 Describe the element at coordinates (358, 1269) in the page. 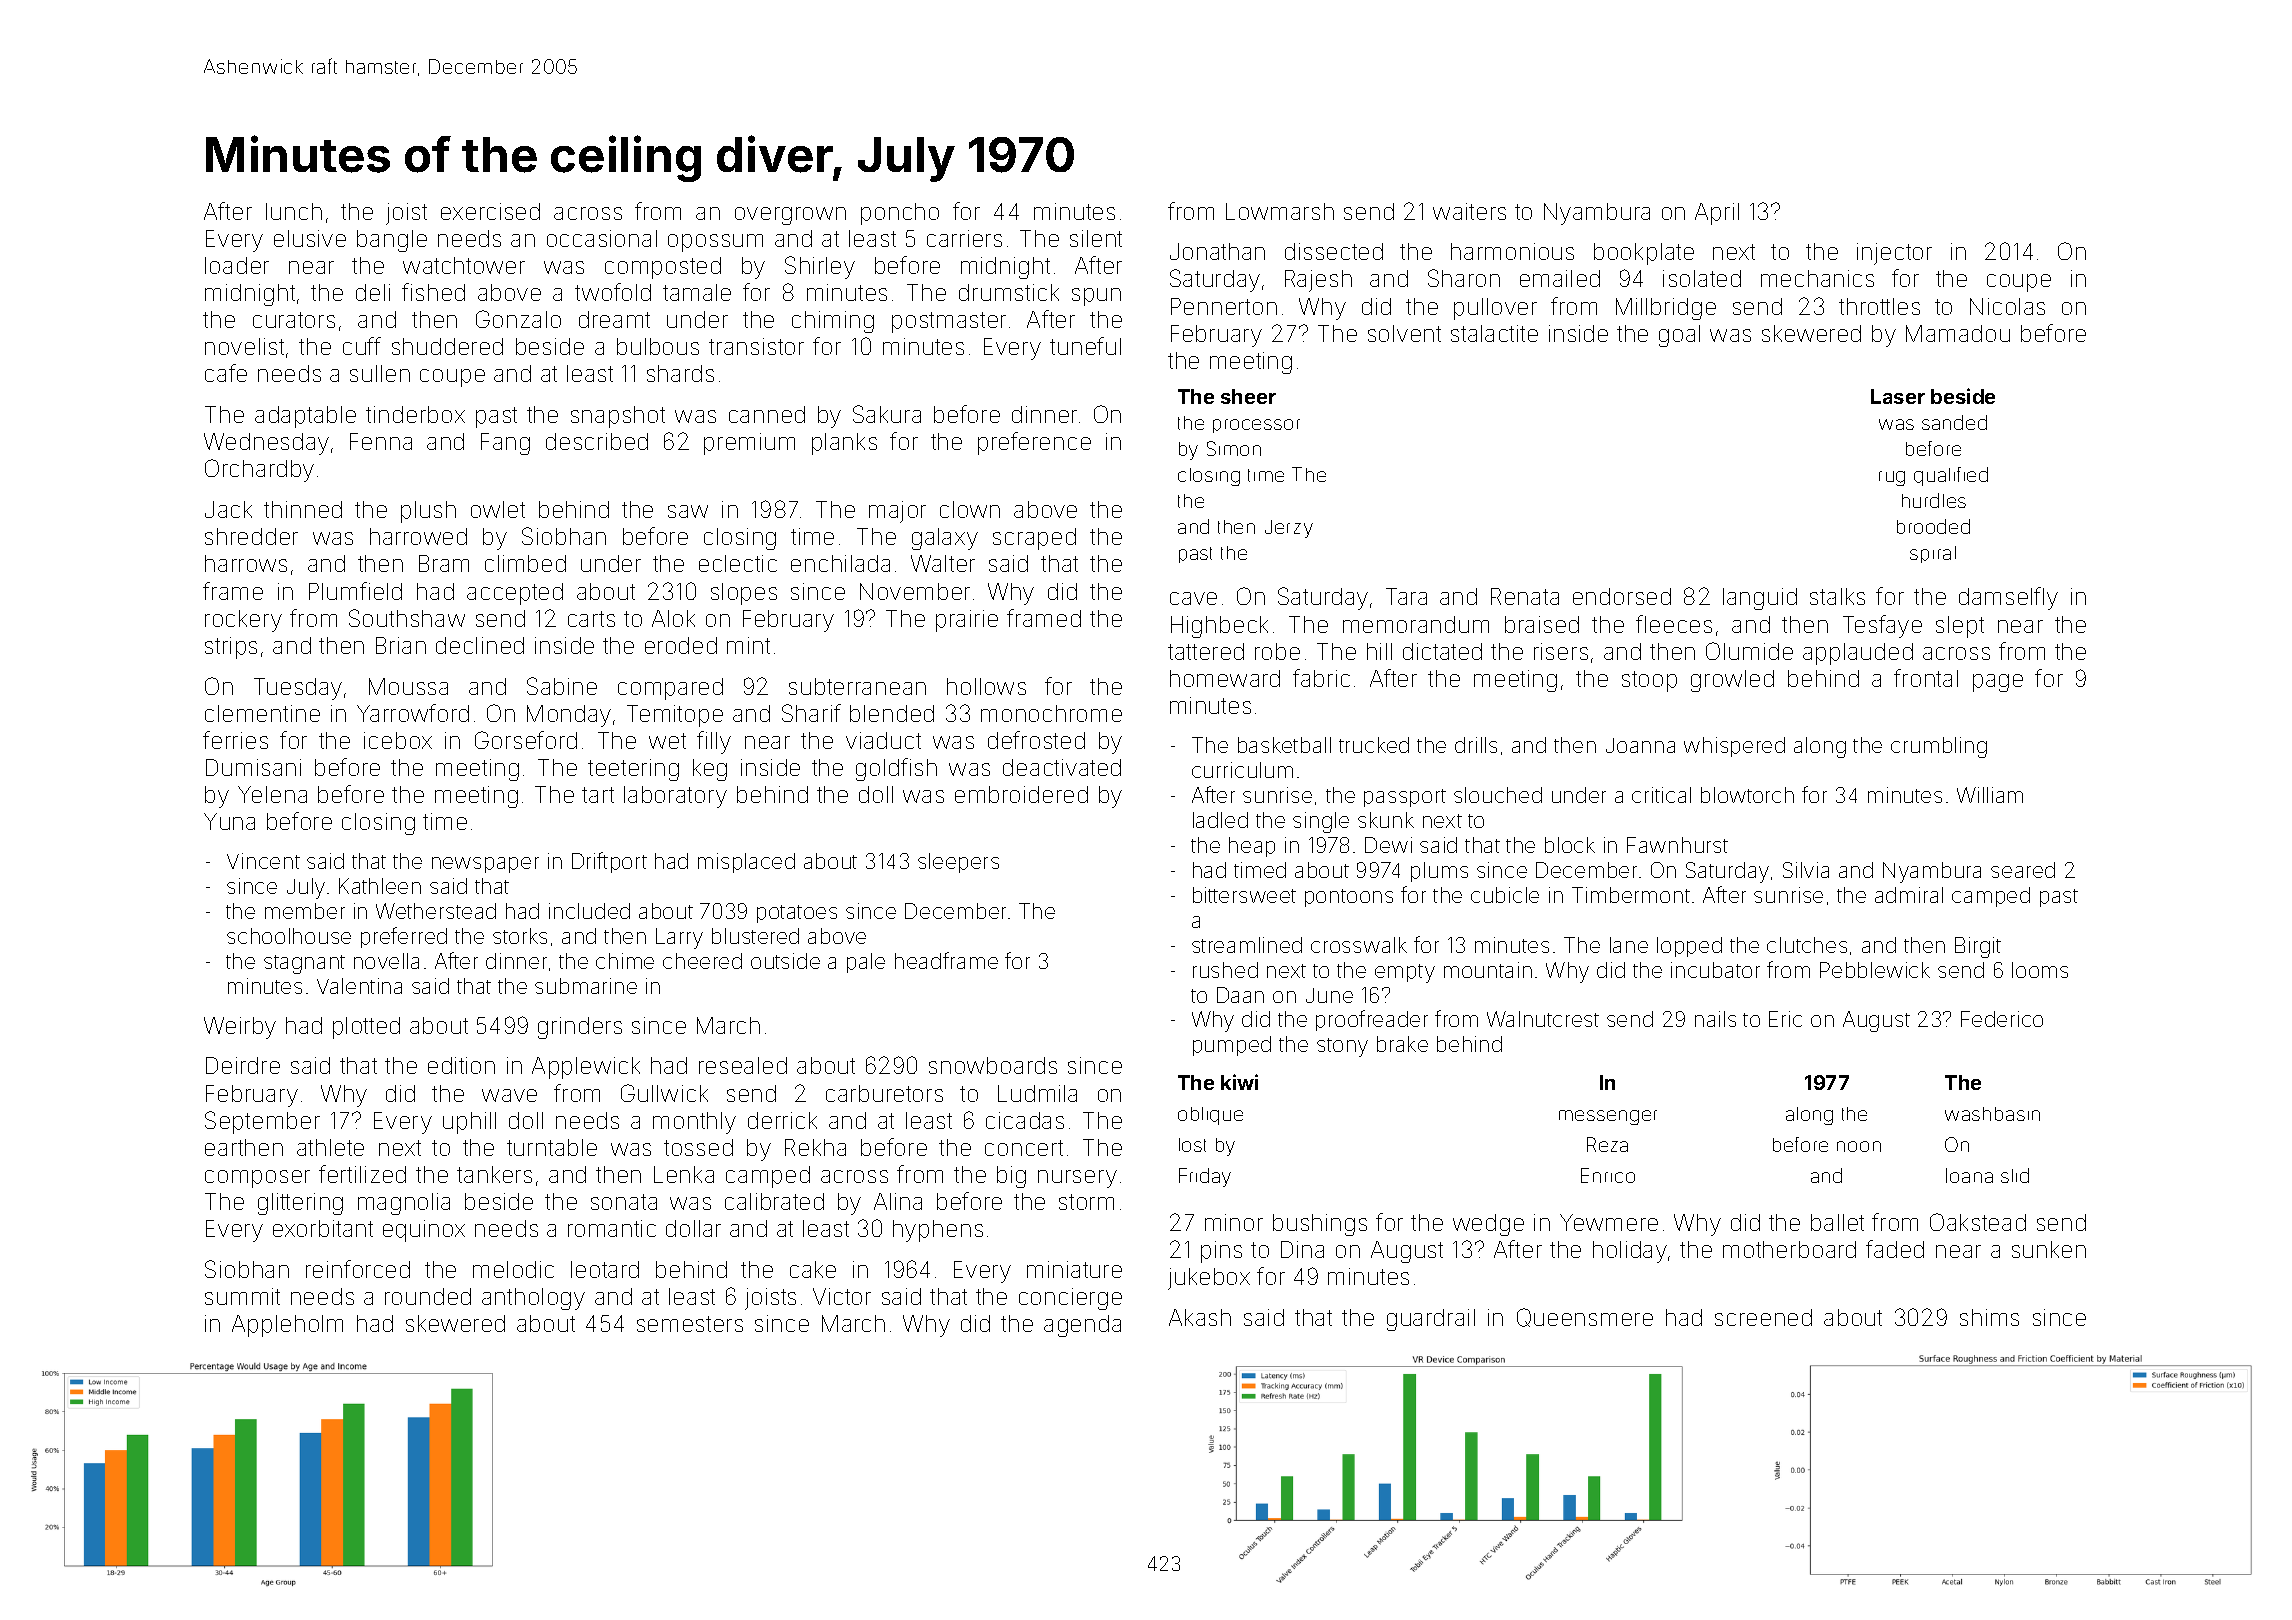

I see `reinforced` at that location.
